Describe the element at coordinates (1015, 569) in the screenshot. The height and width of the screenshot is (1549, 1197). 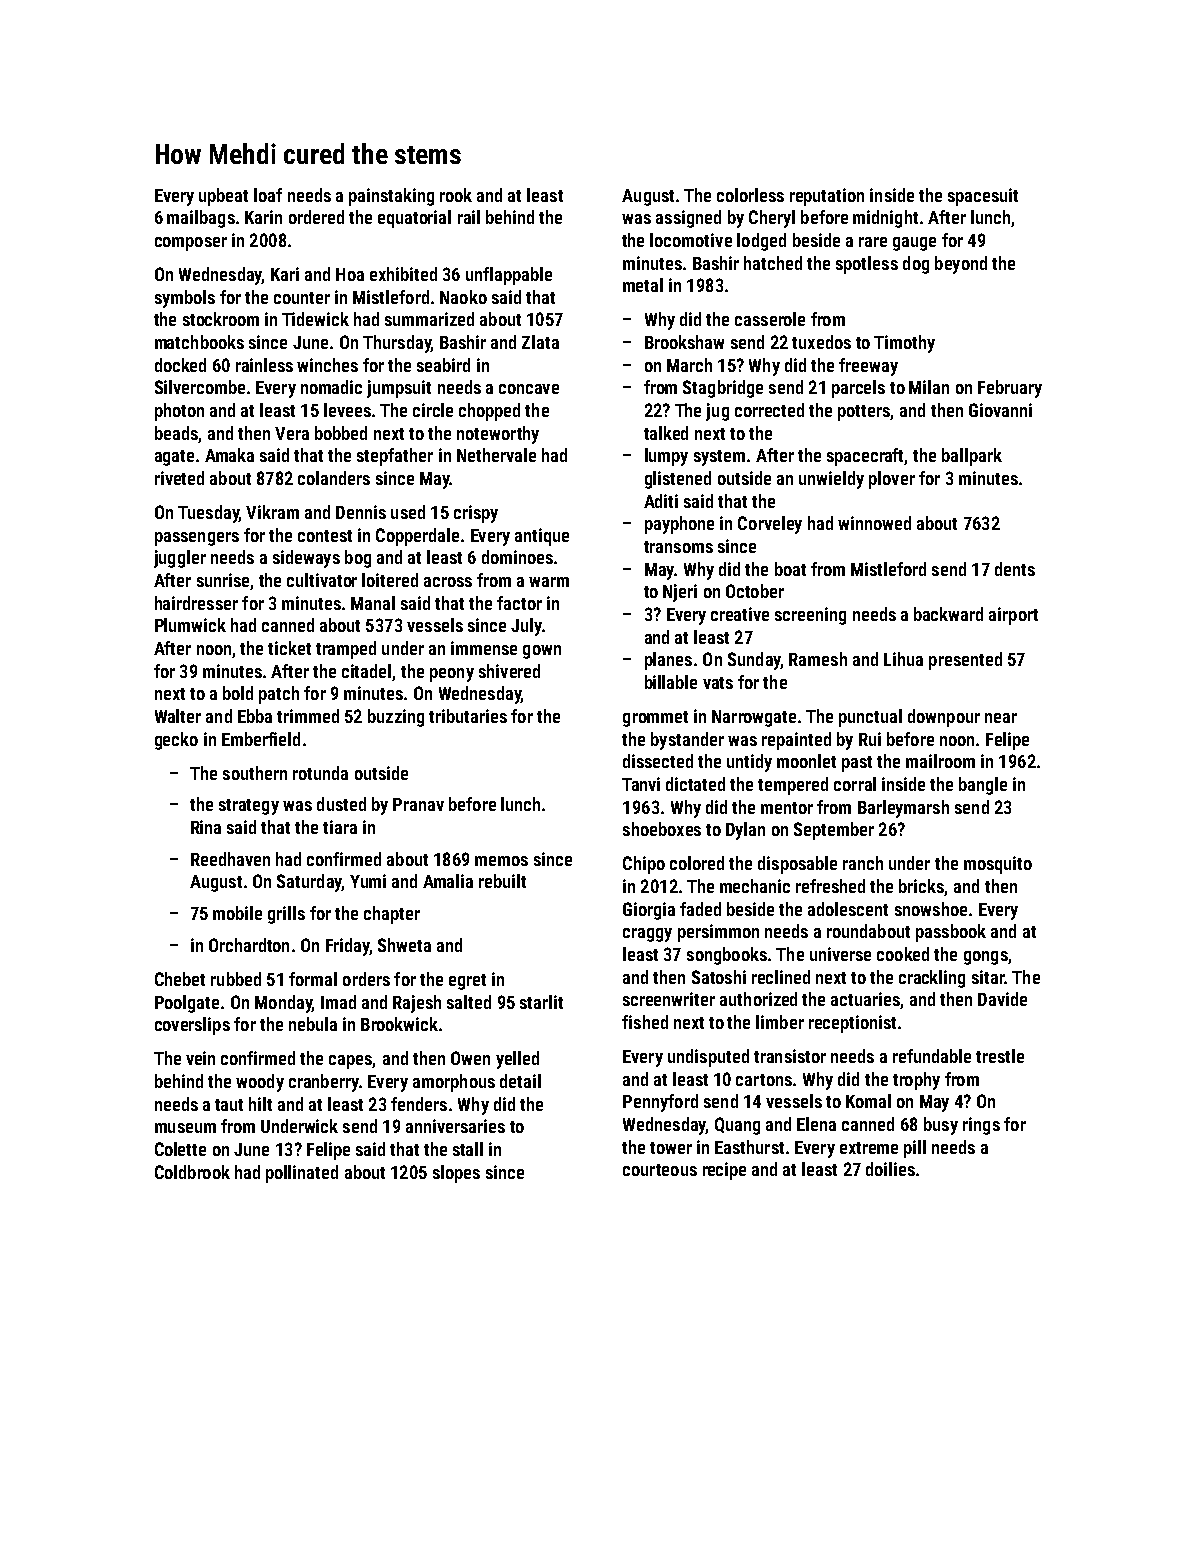
I see `dents` at that location.
